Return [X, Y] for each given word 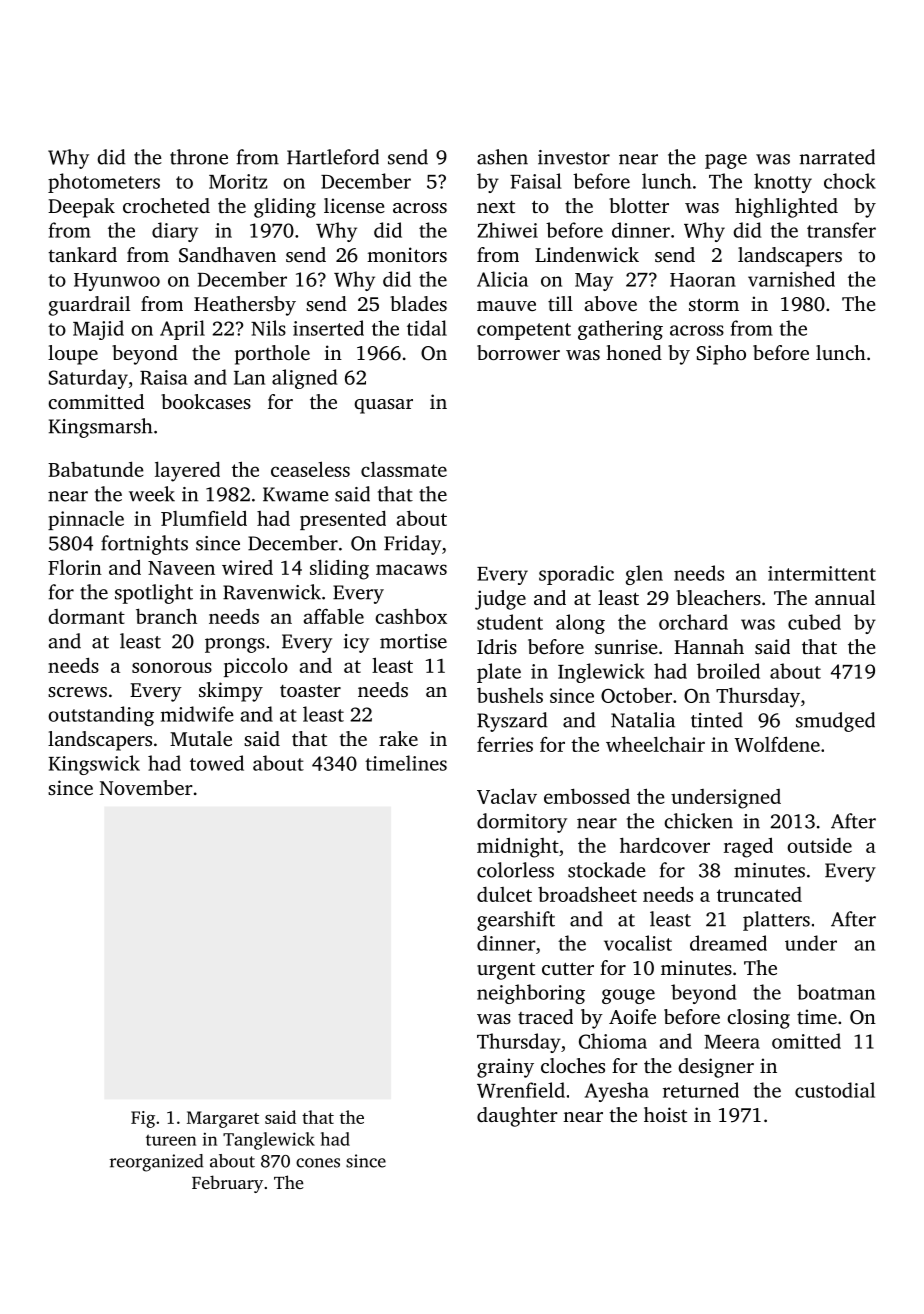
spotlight [154, 594]
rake [398, 738]
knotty [783, 183]
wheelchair [655, 744]
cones [318, 1163]
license [354, 205]
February [227, 1184]
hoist [665, 1114]
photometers [104, 183]
